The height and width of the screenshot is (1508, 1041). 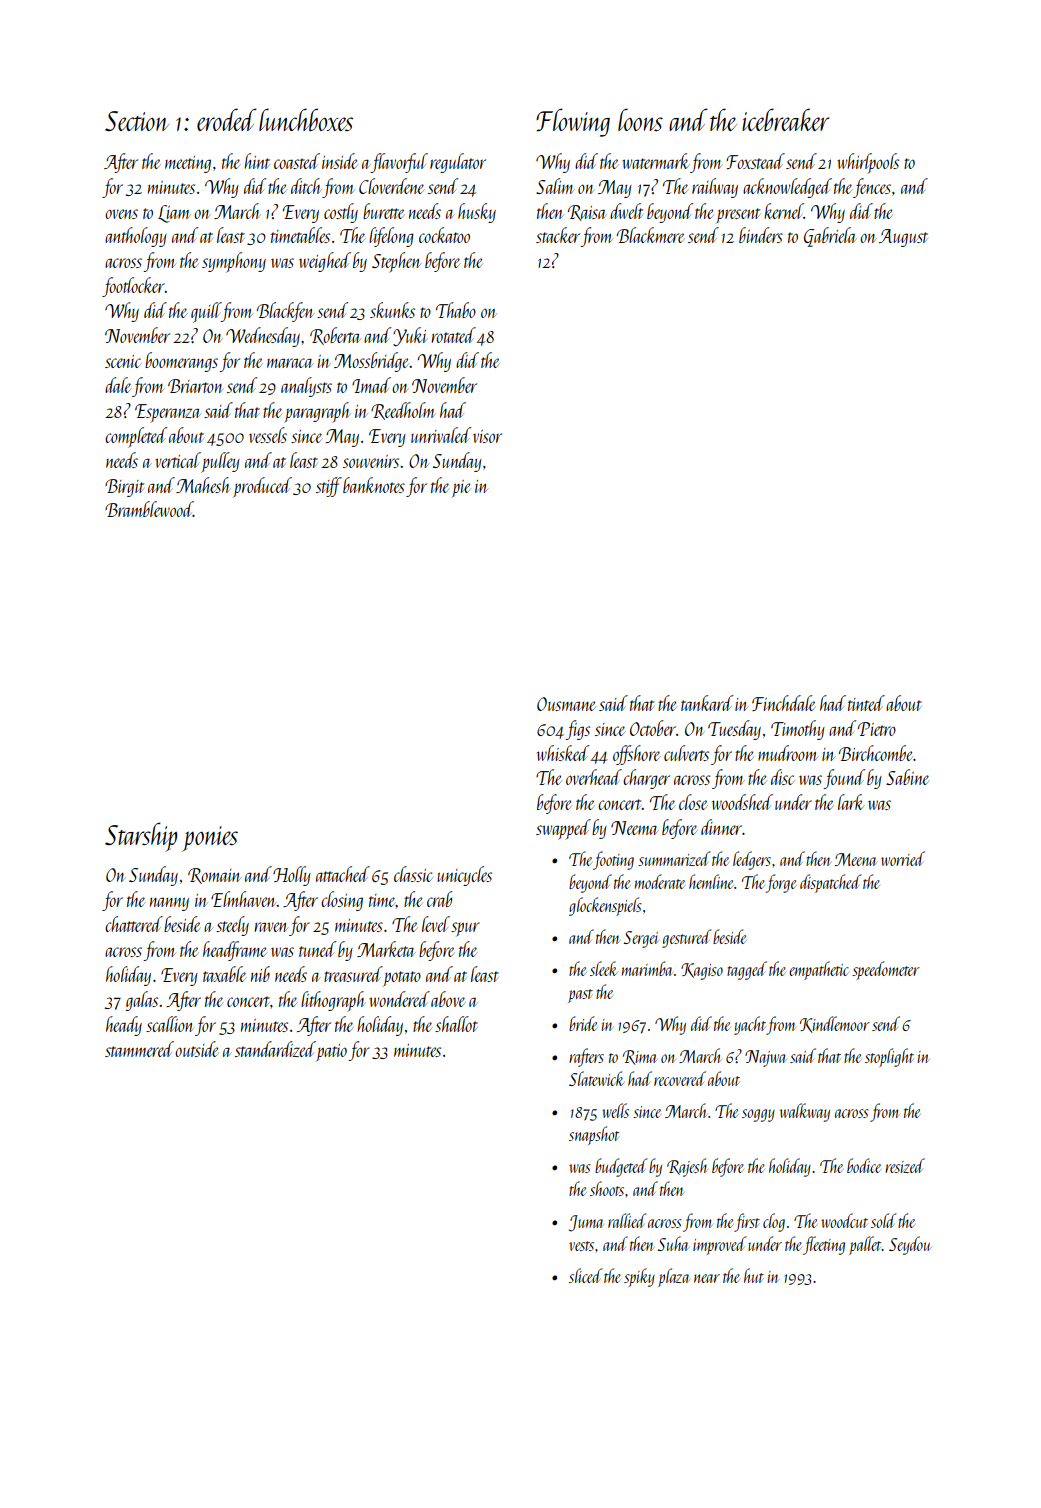 I want to click on worried, so click(x=903, y=858).
